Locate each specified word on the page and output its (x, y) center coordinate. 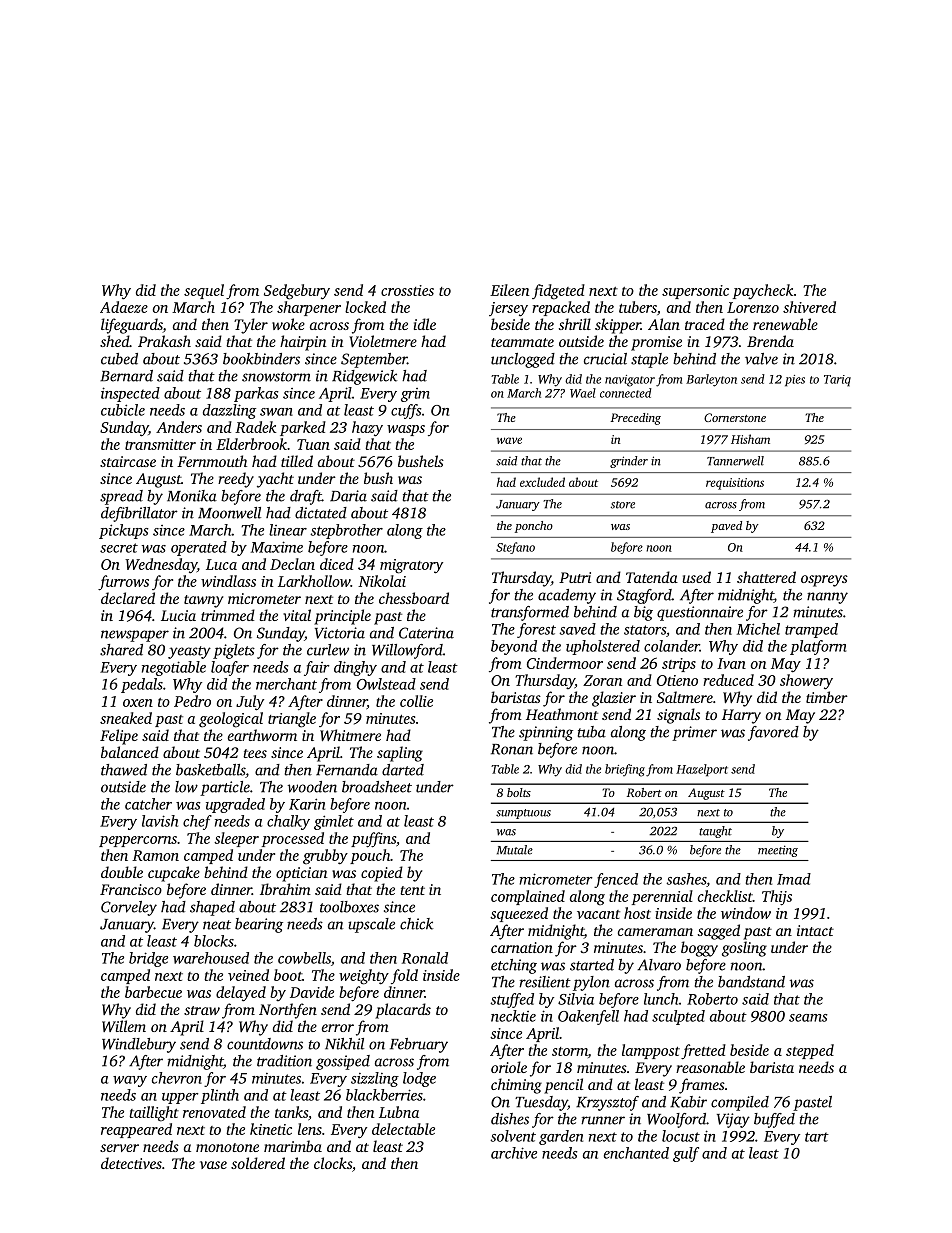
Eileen (509, 290)
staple (649, 360)
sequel (204, 291)
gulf (686, 1154)
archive (514, 1153)
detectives (131, 1163)
